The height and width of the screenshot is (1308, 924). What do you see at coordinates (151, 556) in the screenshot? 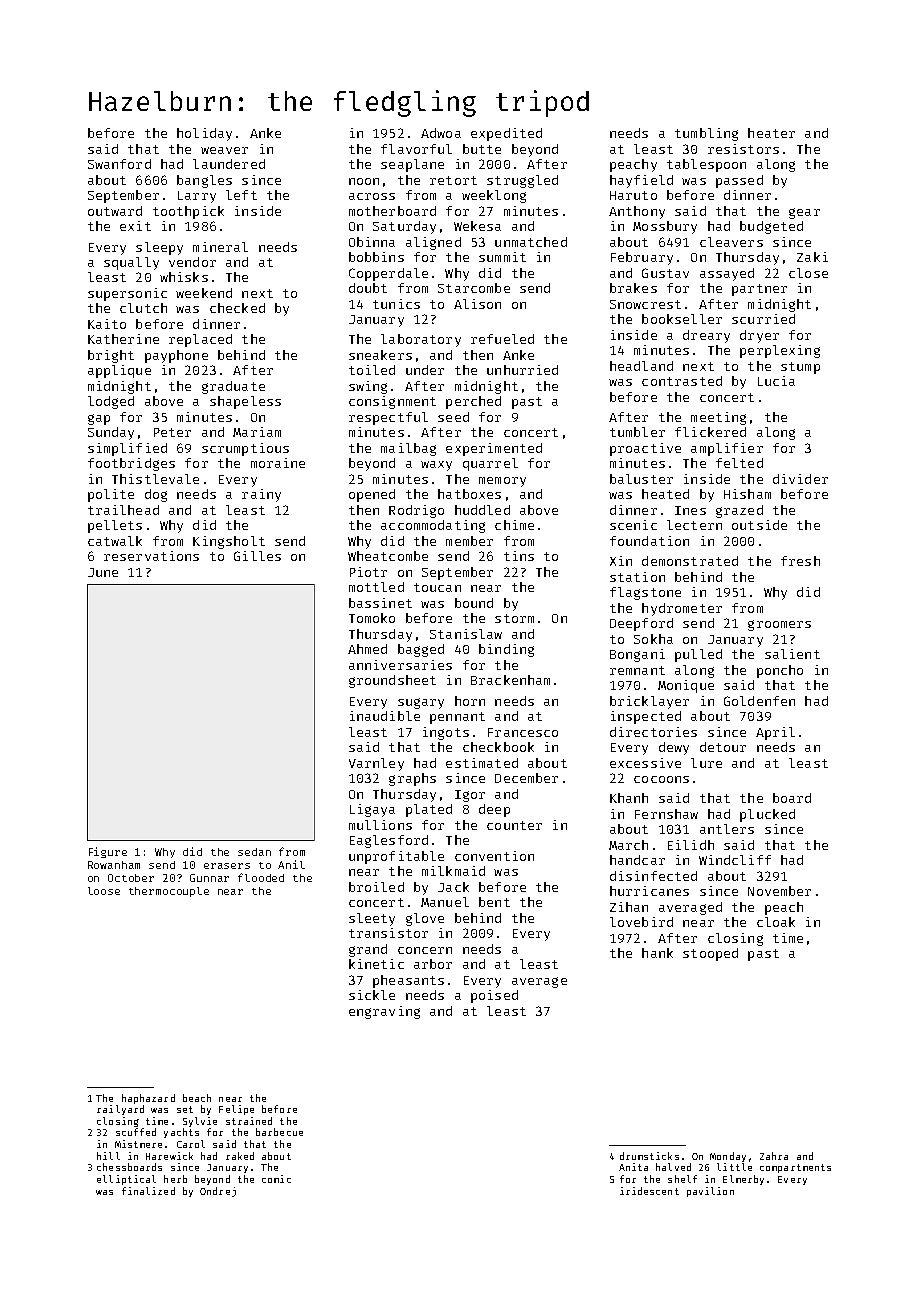
I see `reservations` at bounding box center [151, 556].
